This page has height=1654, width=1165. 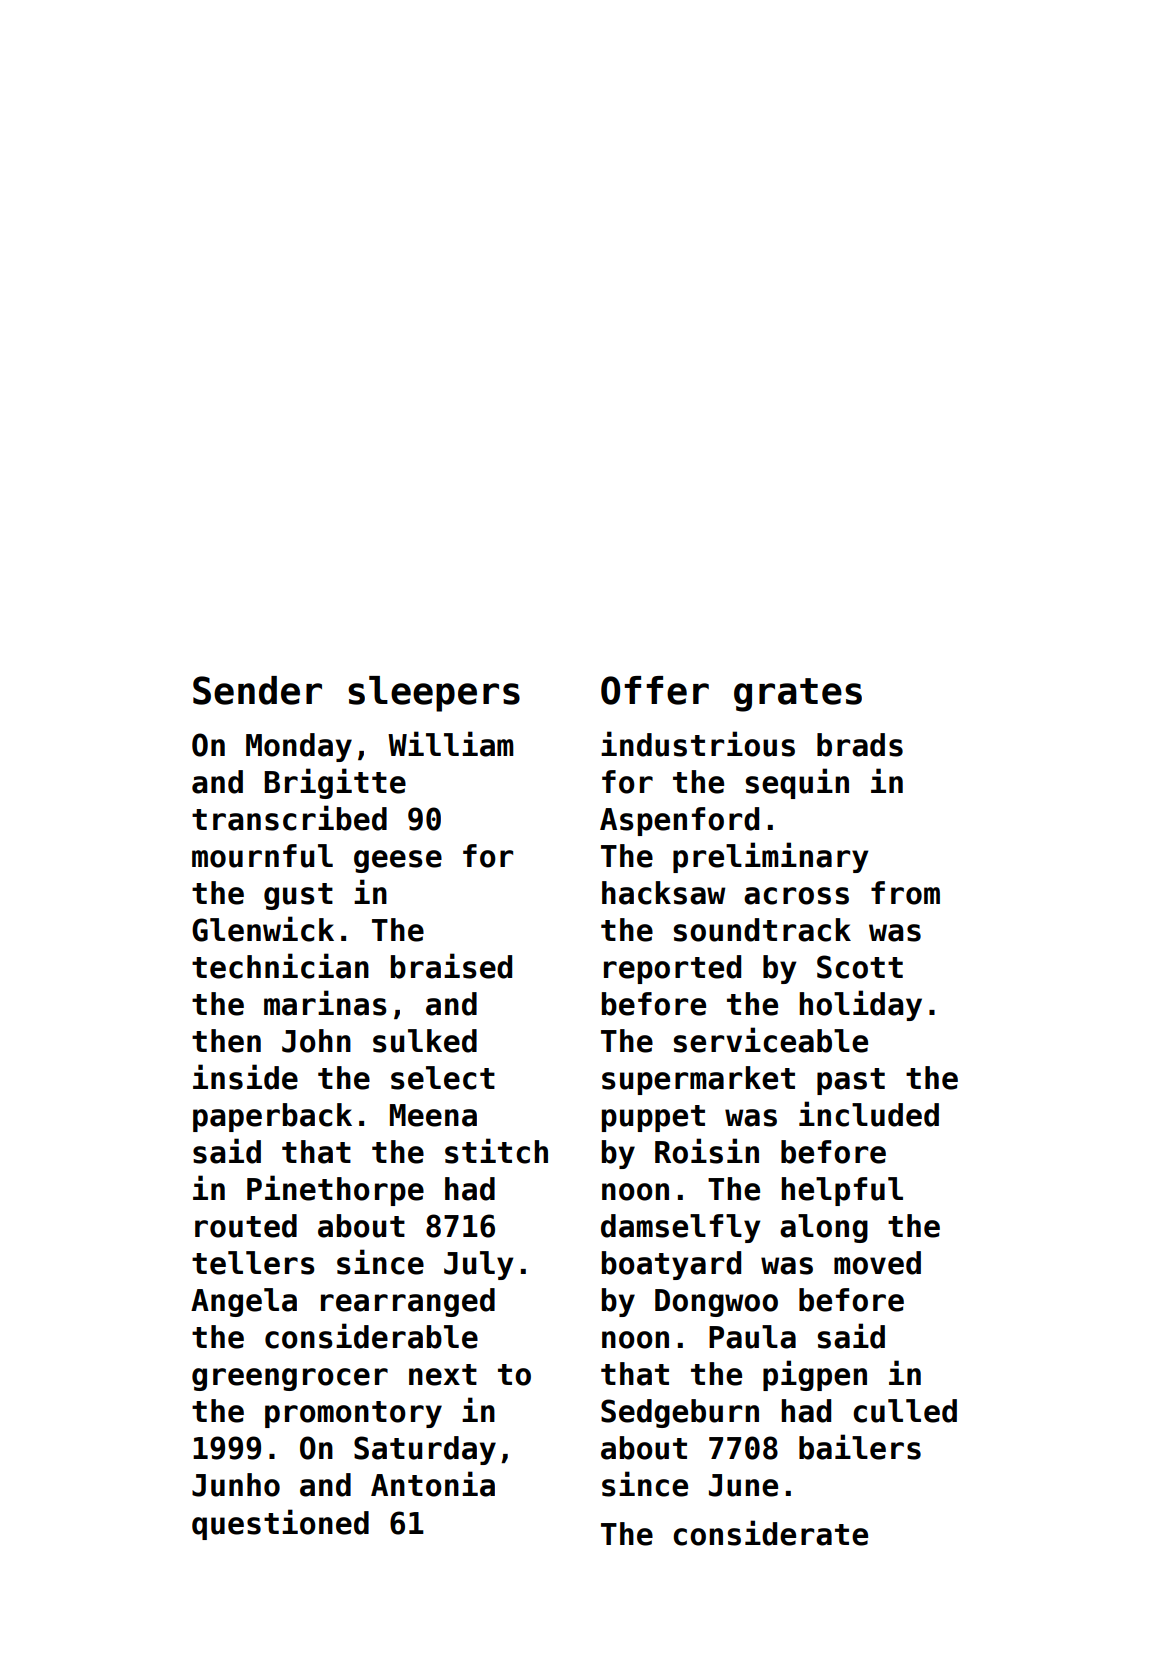 What do you see at coordinates (824, 1228) in the page?
I see `along` at bounding box center [824, 1228].
